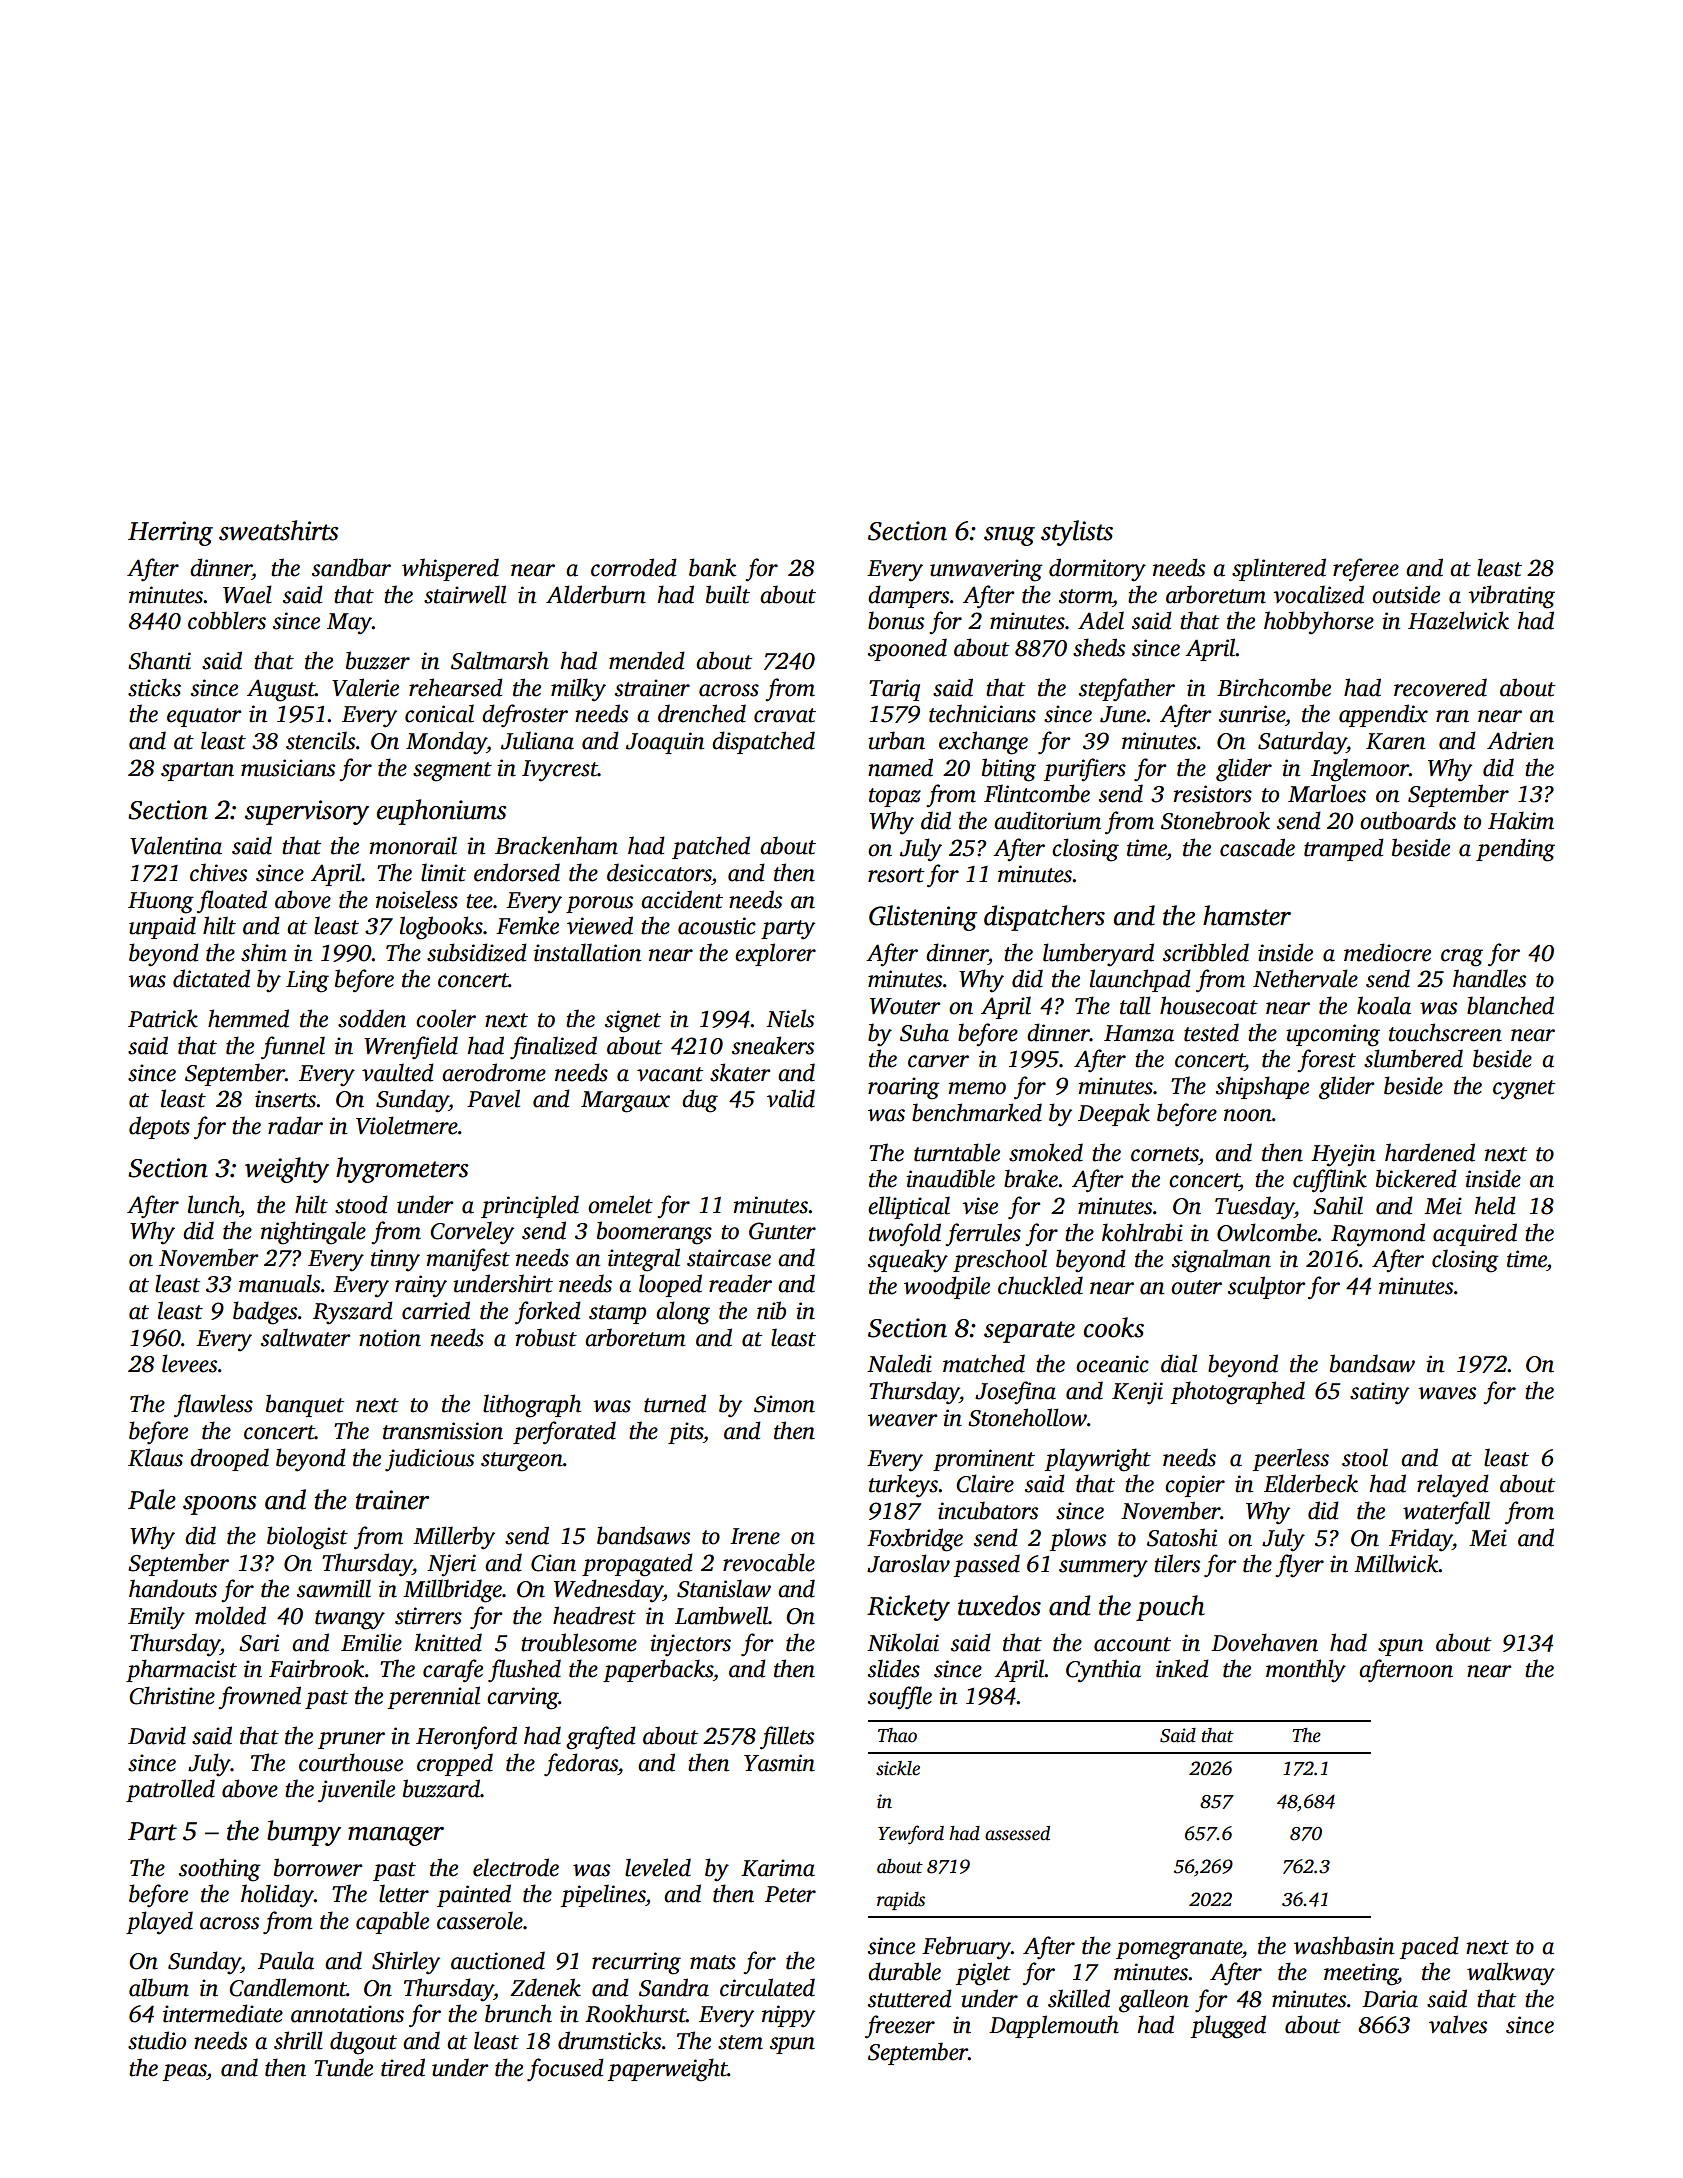 The image size is (1683, 2178). Describe the element at coordinates (910, 1998) in the screenshot. I see `stuttered` at that location.
